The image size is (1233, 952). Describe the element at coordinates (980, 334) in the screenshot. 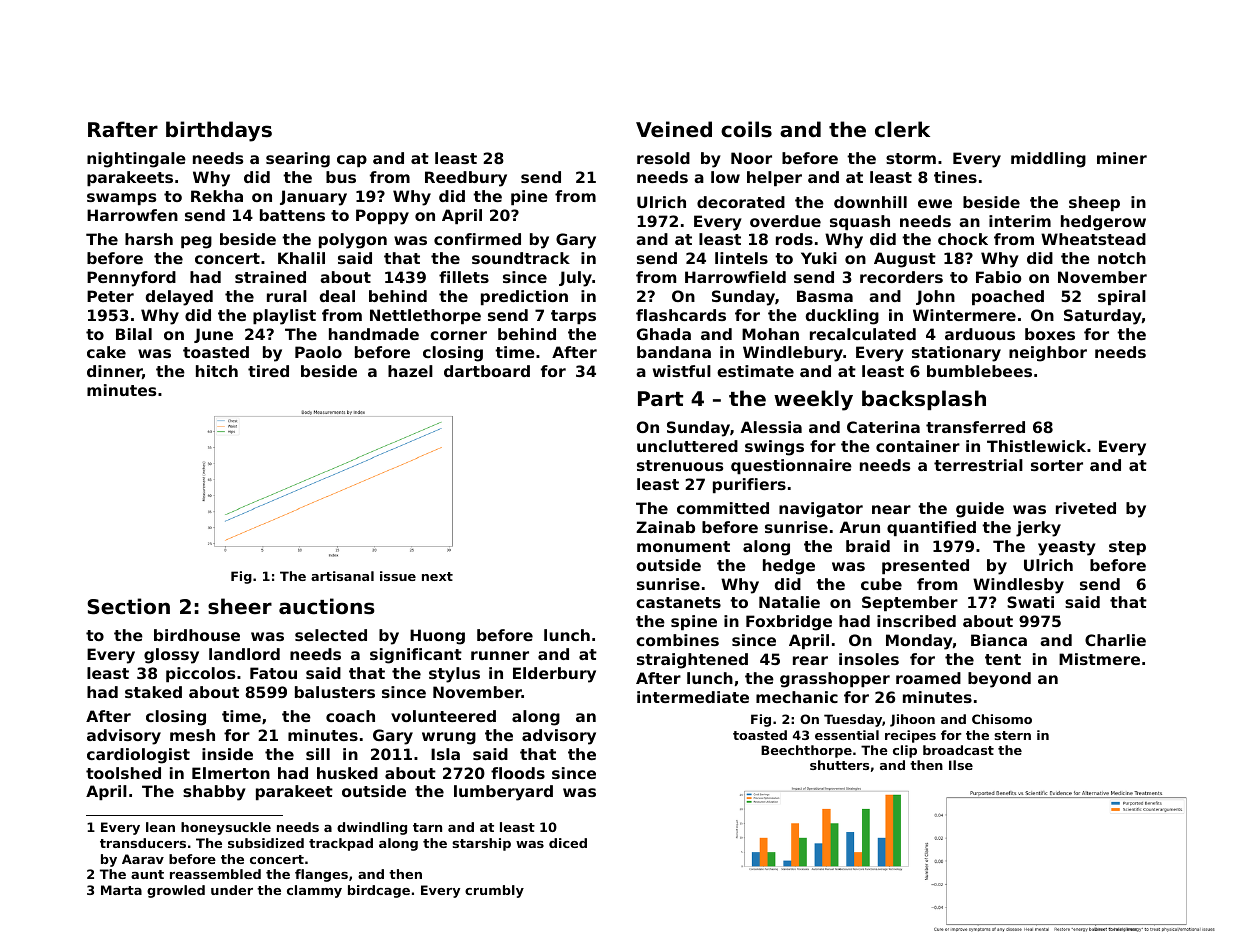

I see `arduous` at that location.
